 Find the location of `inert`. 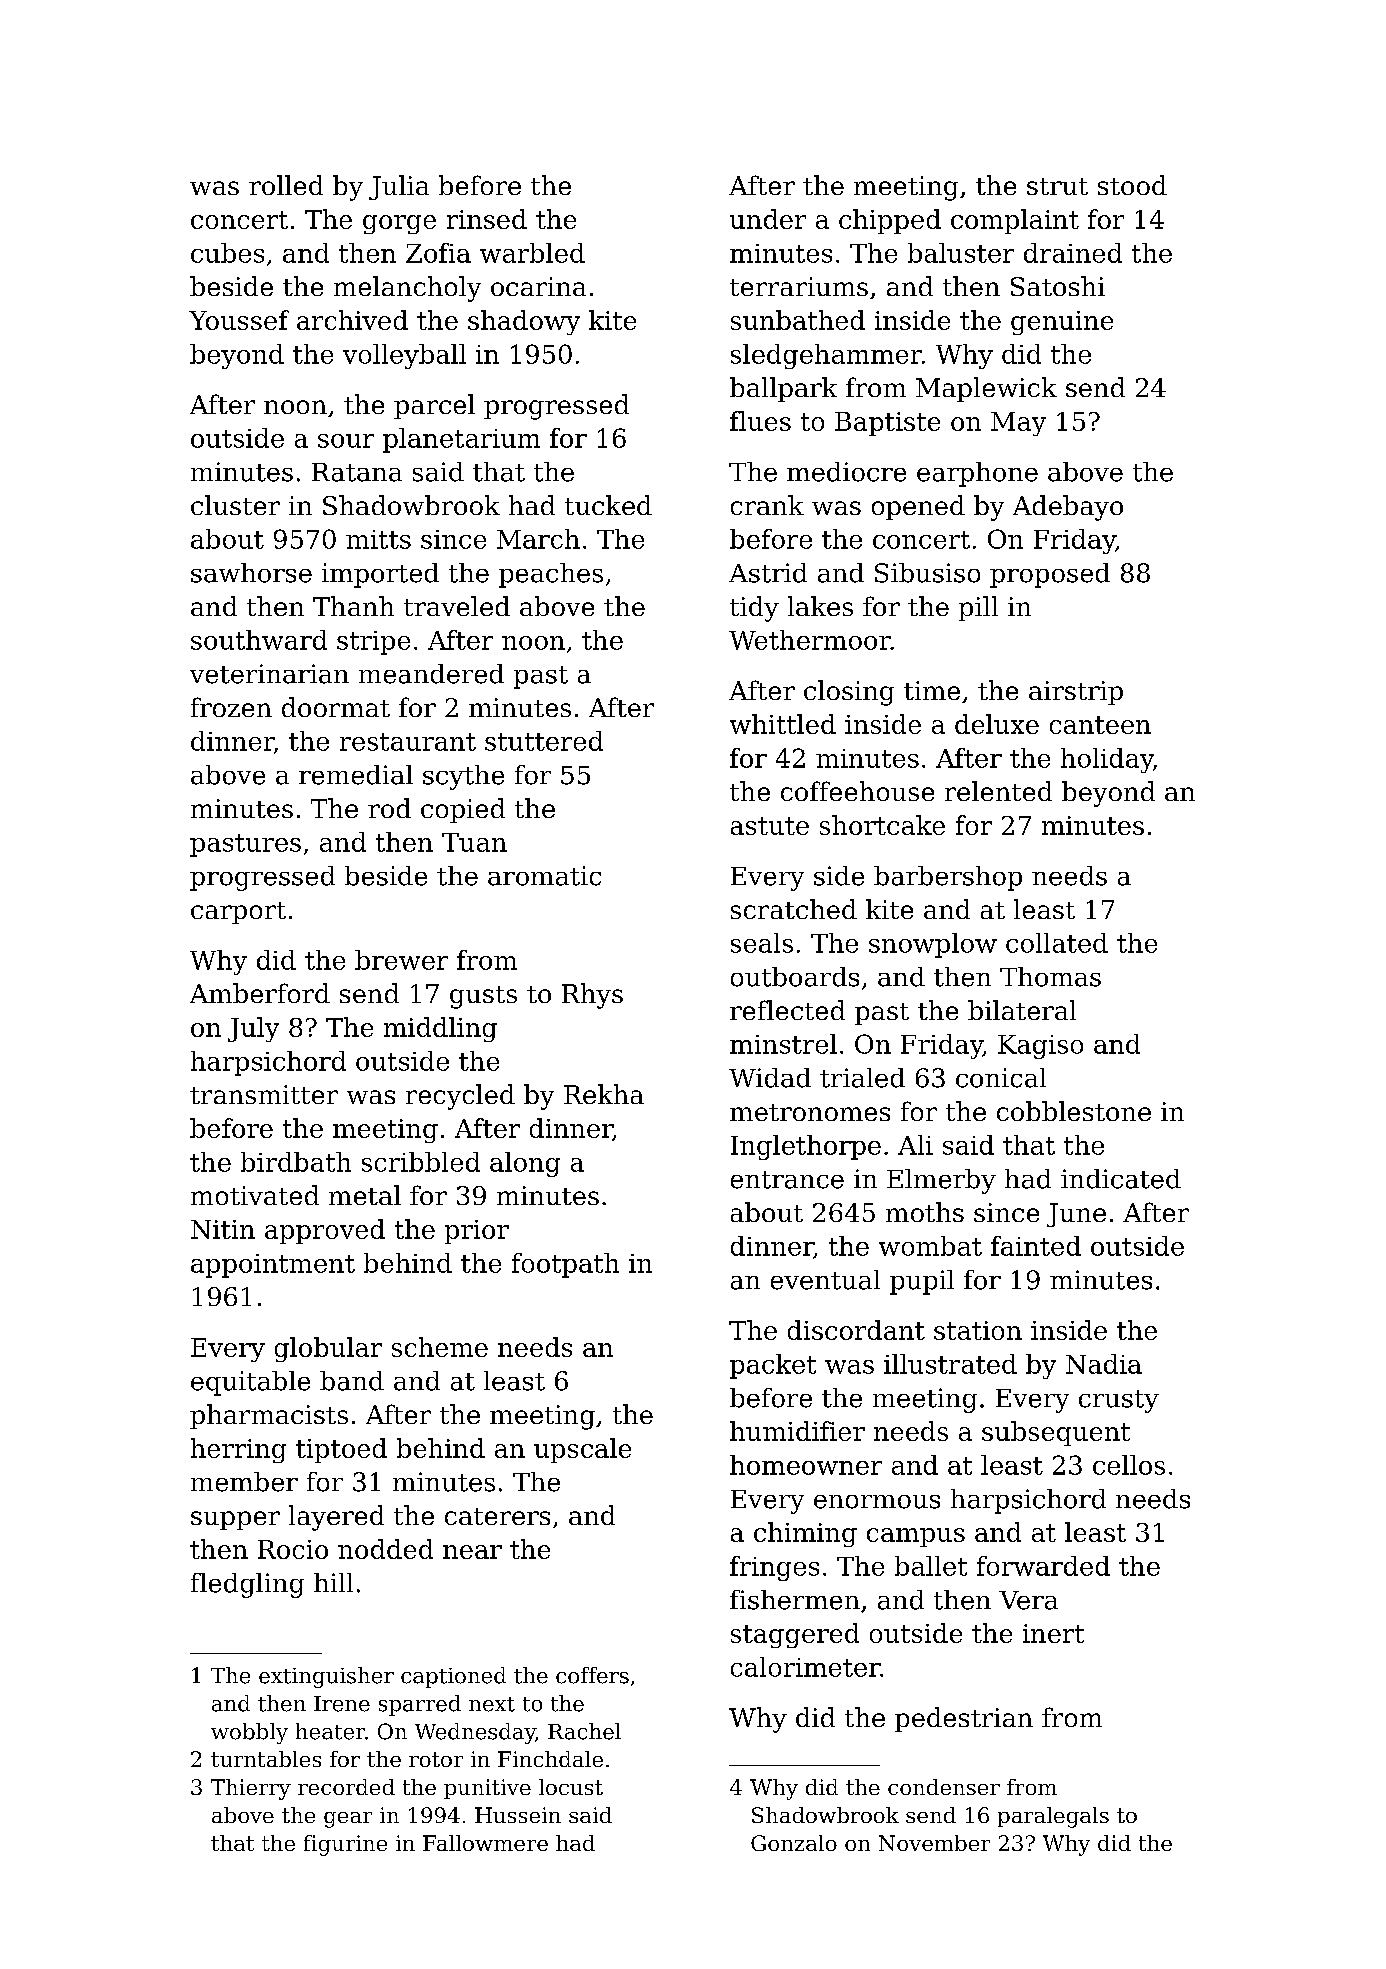

inert is located at coordinates (1053, 1633).
